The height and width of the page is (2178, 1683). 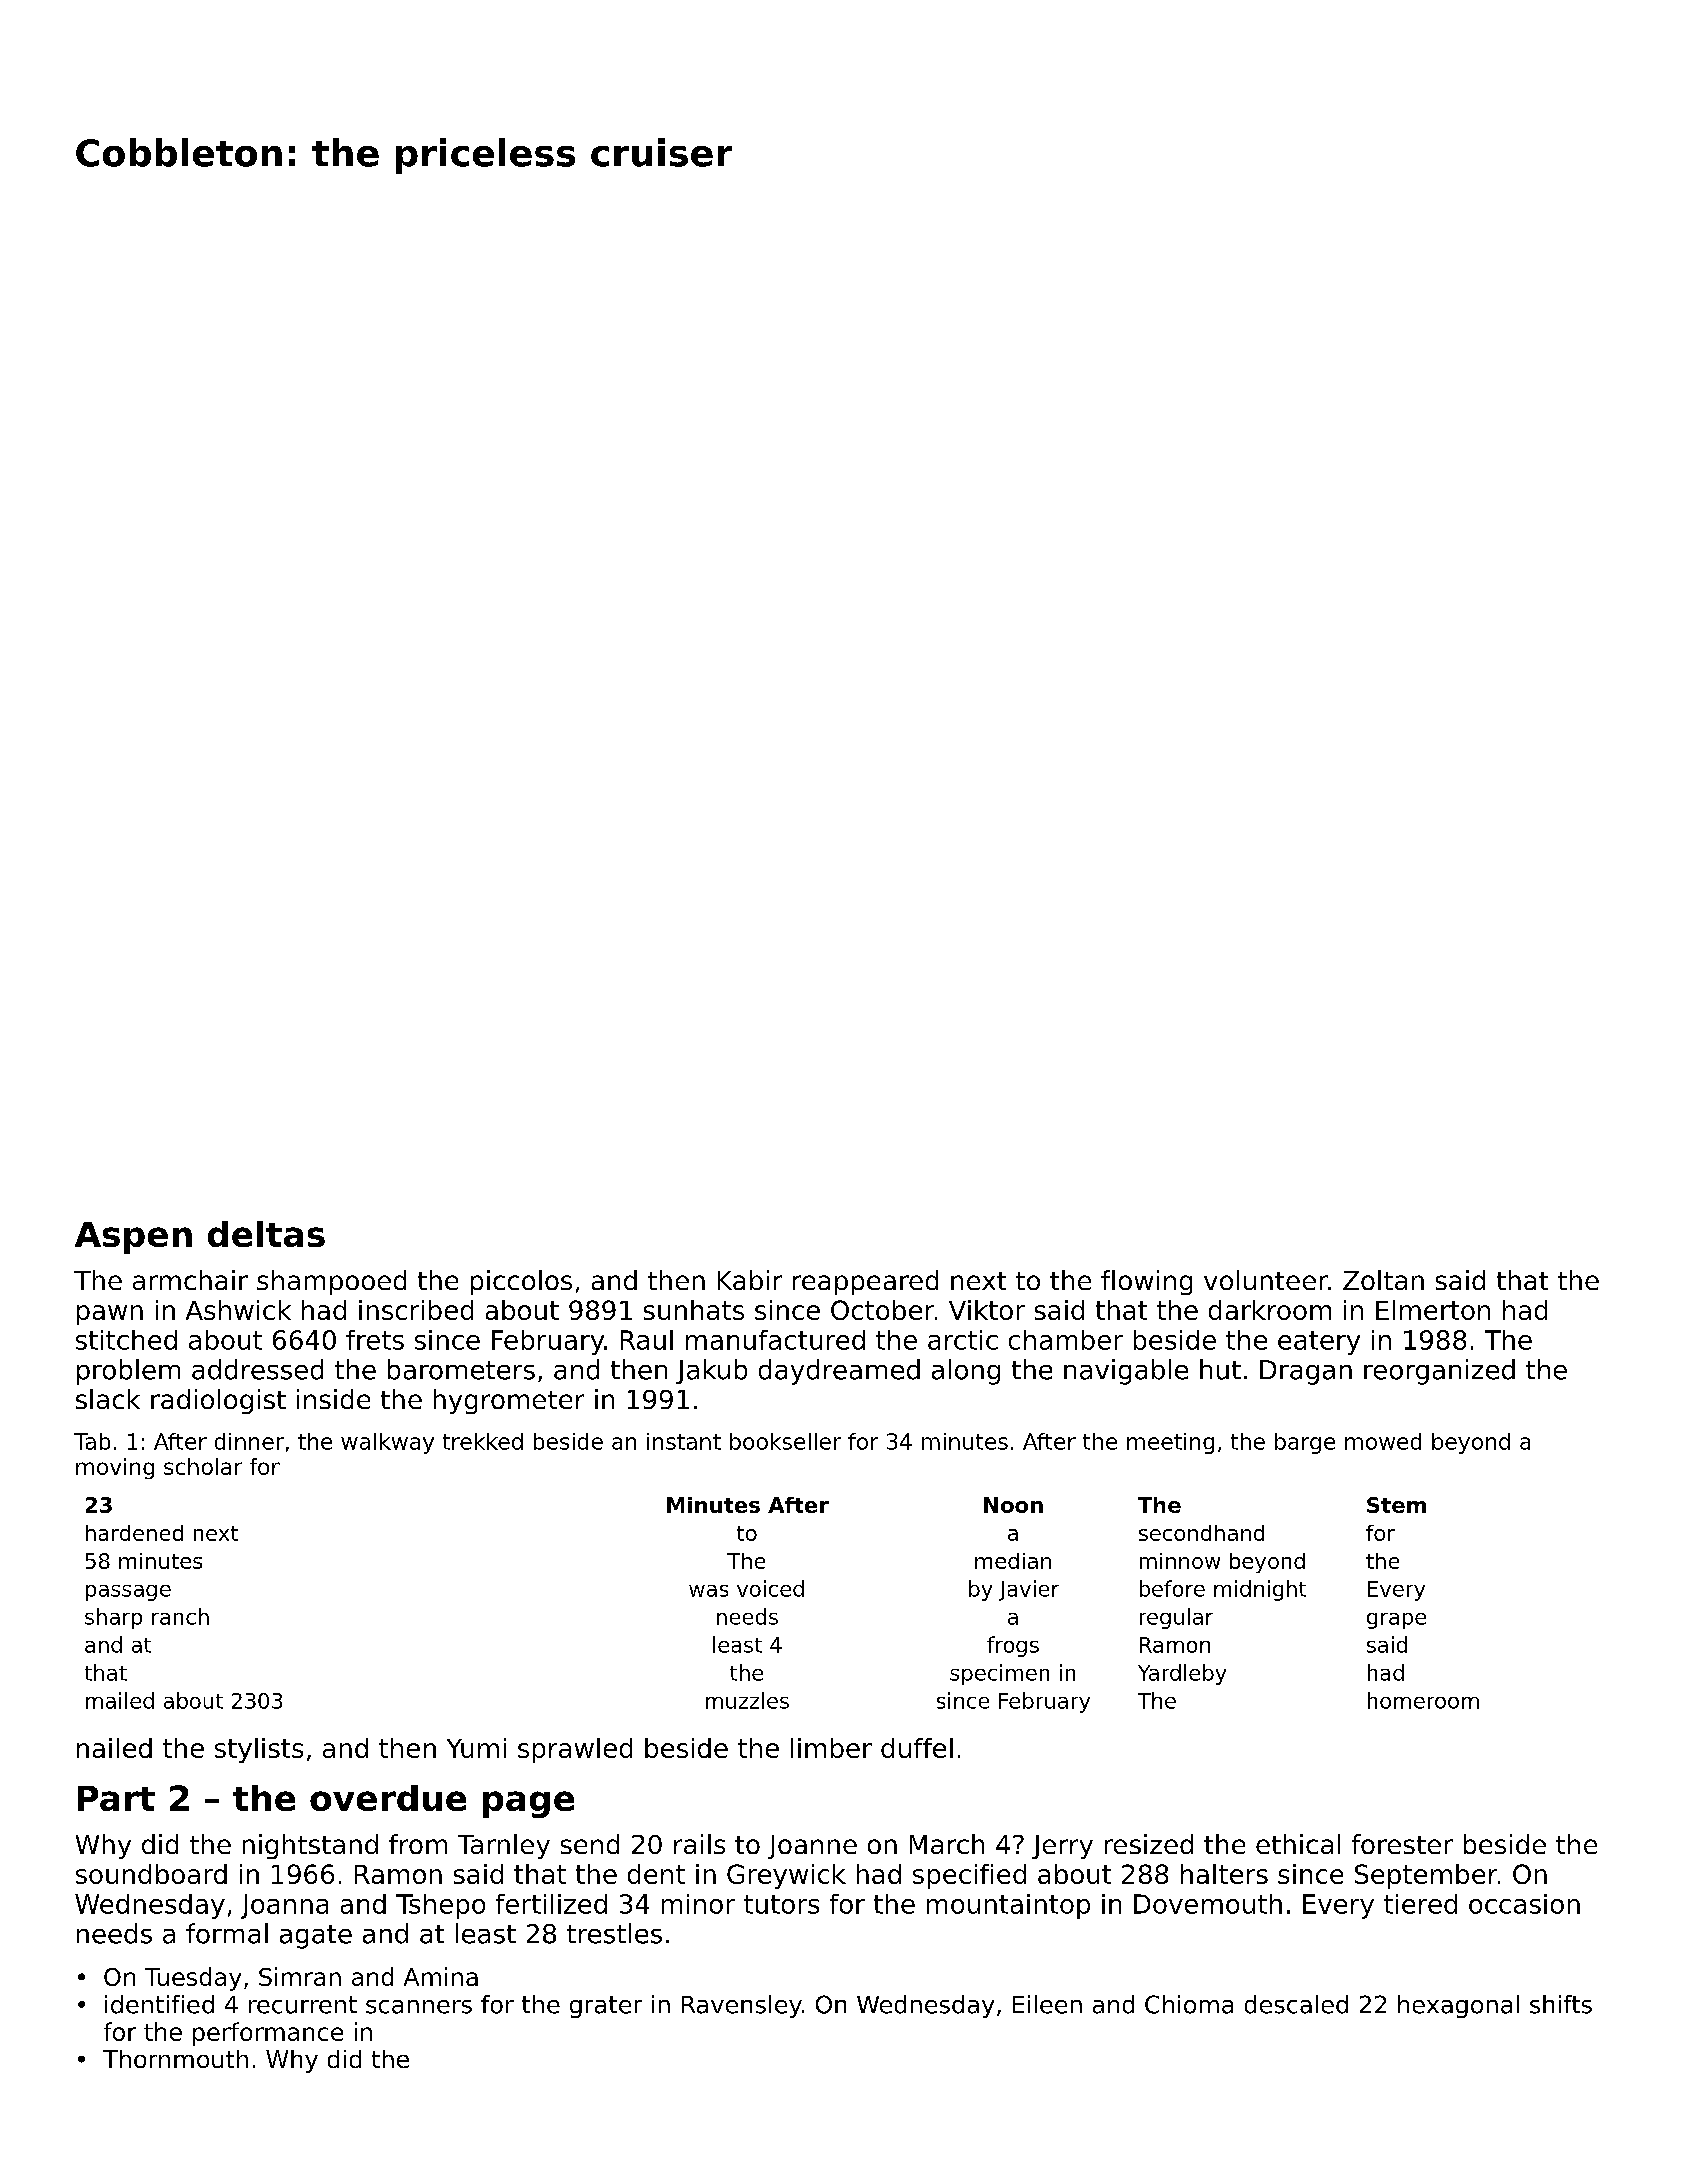 What do you see at coordinates (133, 1238) in the page?
I see `Aspen` at bounding box center [133, 1238].
